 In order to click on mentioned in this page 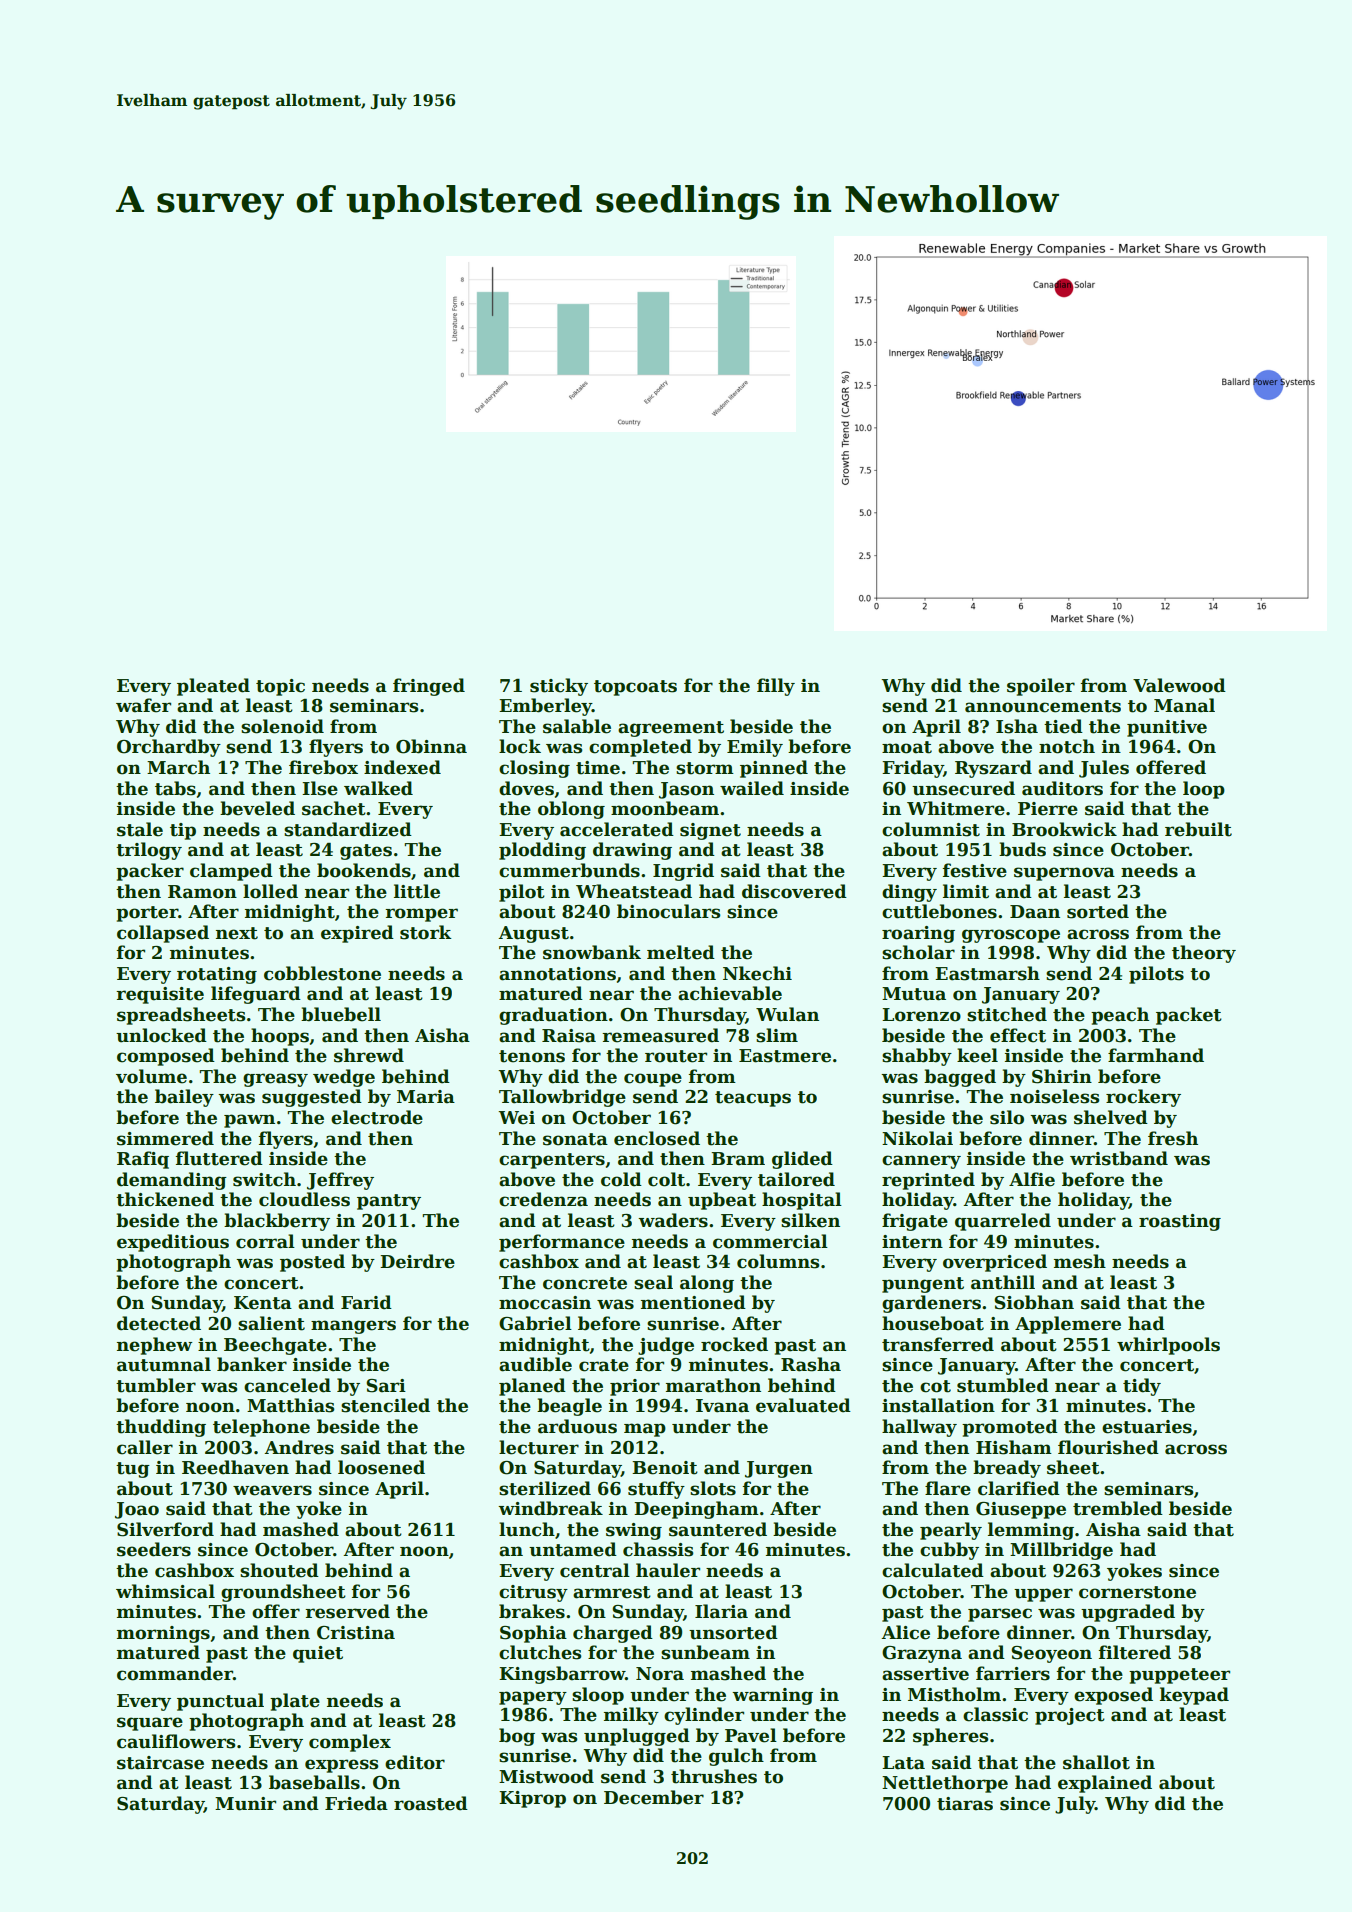, I will do `click(693, 1302)`.
